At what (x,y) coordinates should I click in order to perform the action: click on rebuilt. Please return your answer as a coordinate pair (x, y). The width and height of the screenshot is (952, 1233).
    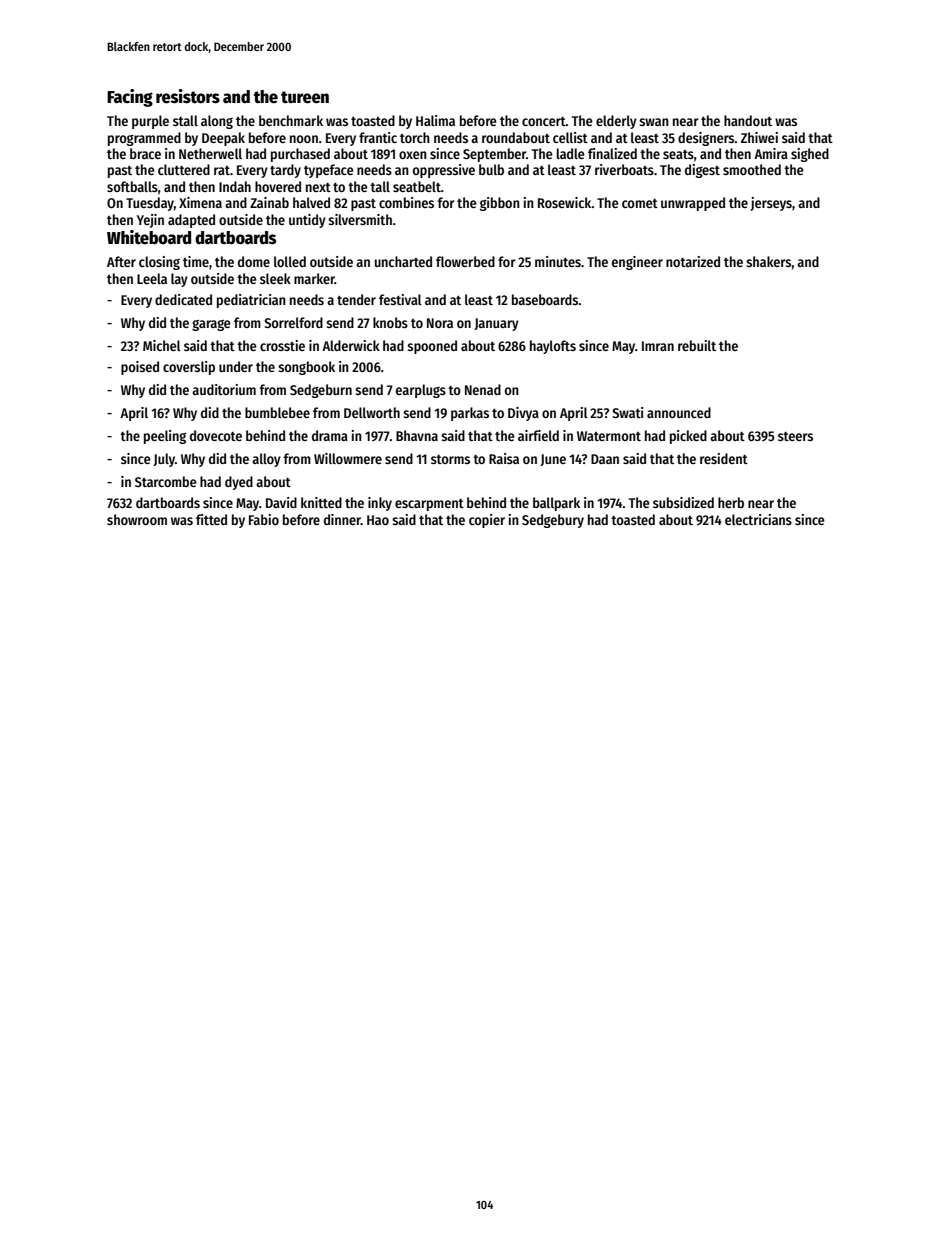
    Looking at the image, I should click on (697, 345).
